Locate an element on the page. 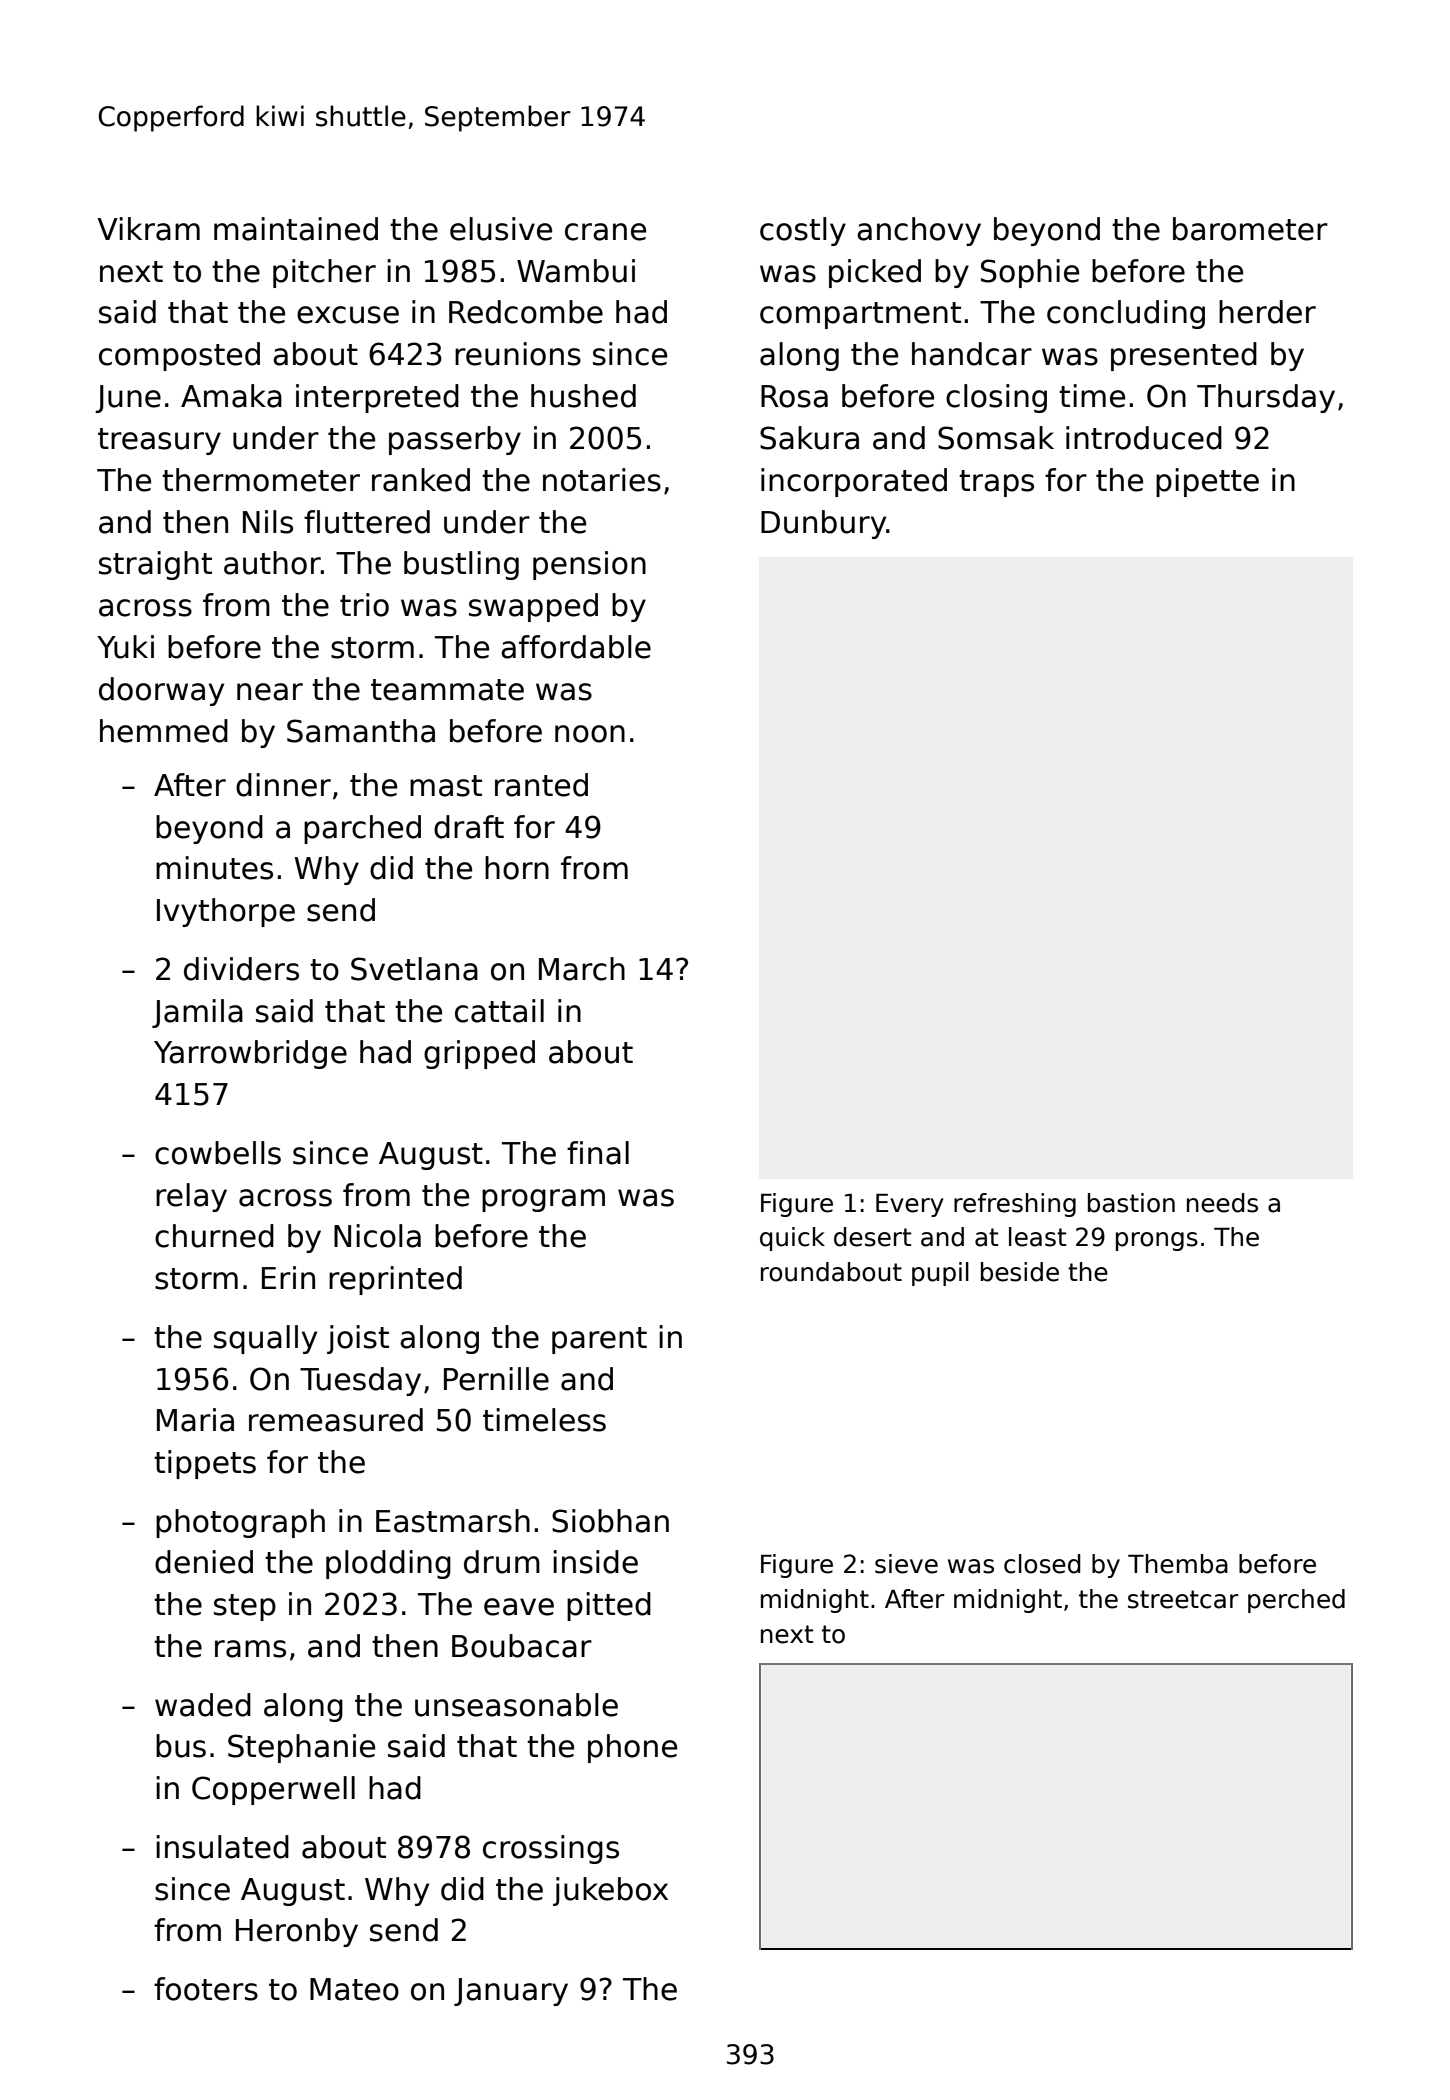  sieve is located at coordinates (906, 1564).
